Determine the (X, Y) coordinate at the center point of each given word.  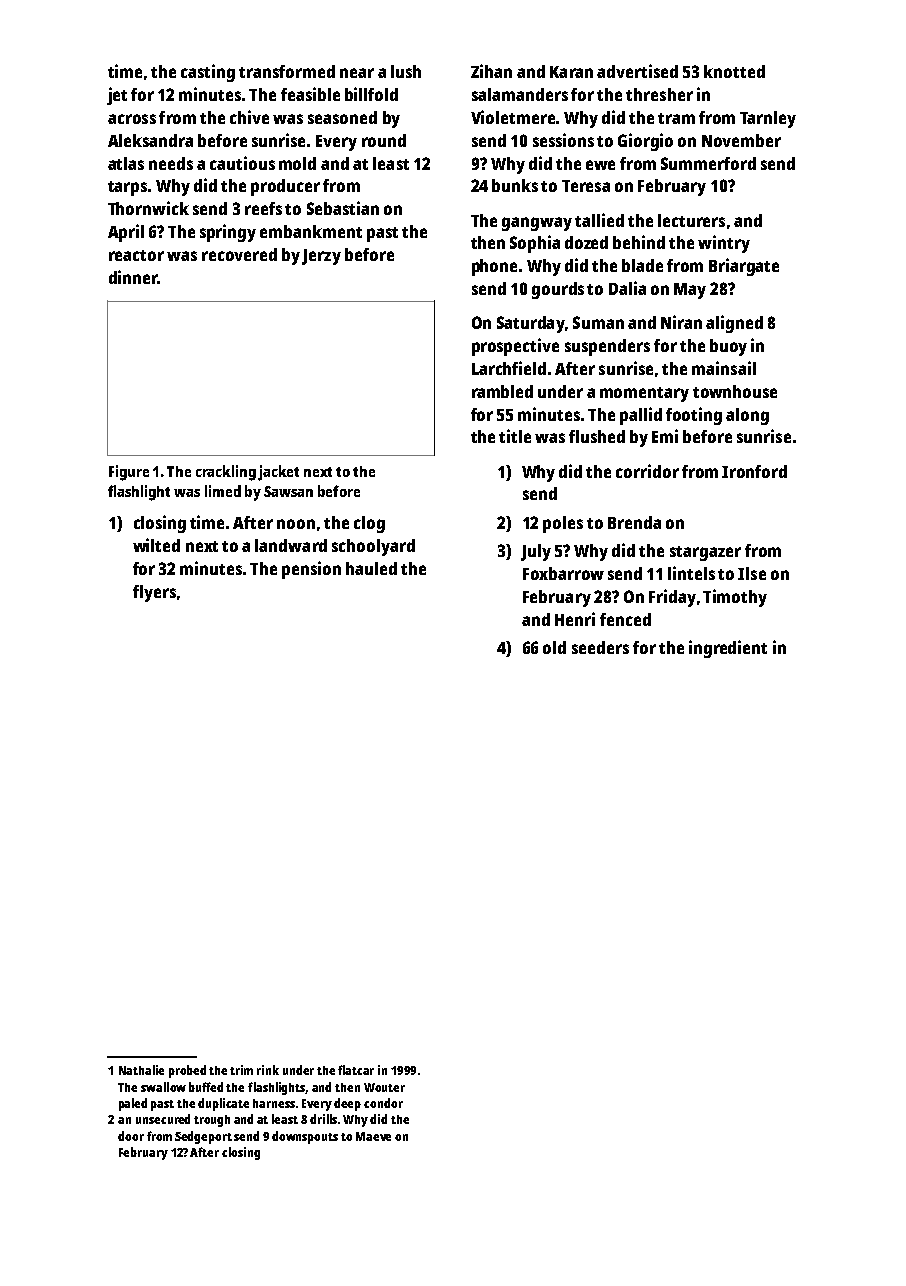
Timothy (735, 598)
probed (187, 1071)
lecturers (691, 220)
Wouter (384, 1087)
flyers (154, 593)
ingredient (728, 649)
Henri (575, 619)
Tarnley (768, 119)
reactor (136, 255)
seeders (600, 647)
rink (268, 1070)
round (384, 140)
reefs (263, 208)
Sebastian (343, 208)
